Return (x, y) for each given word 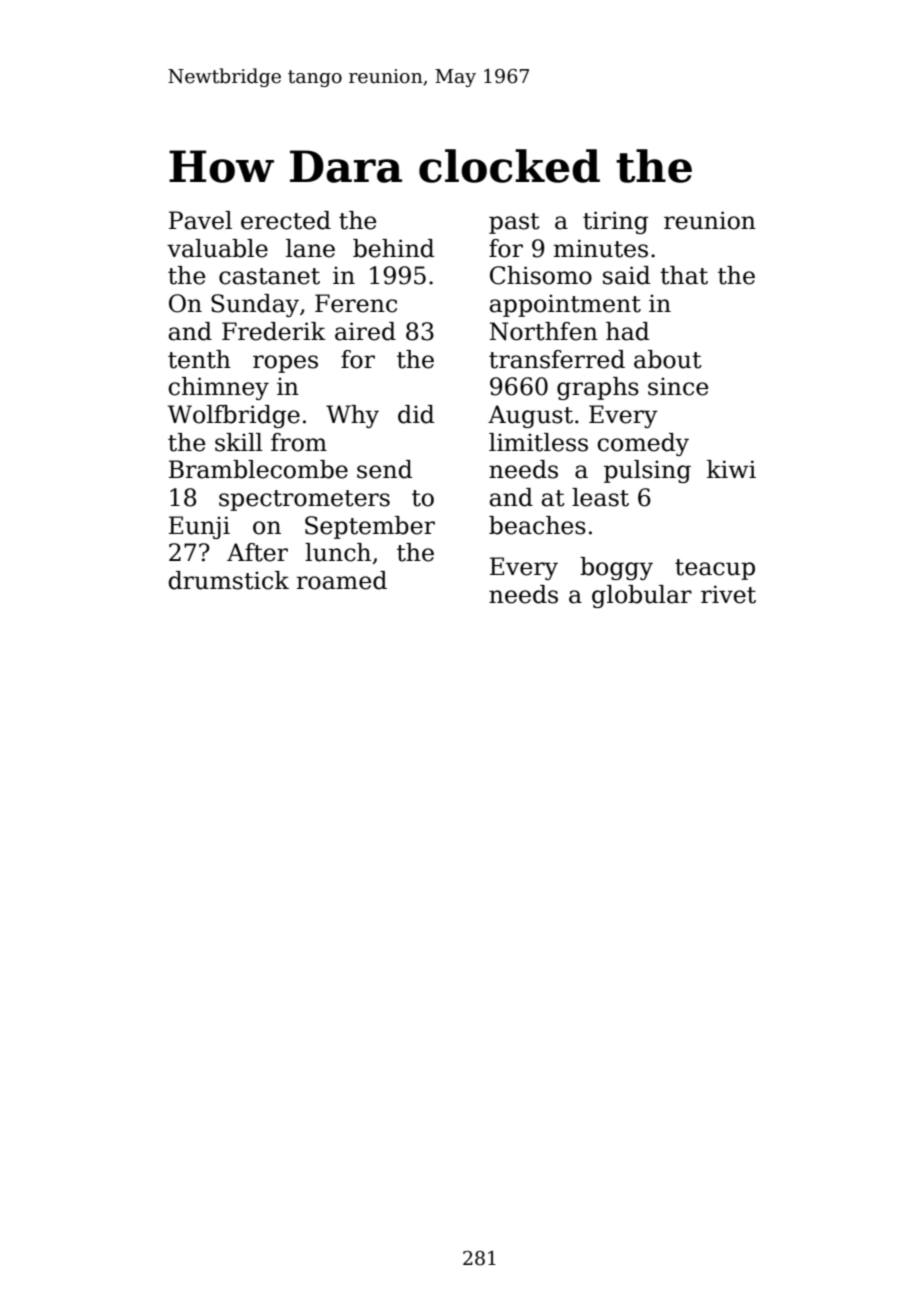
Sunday (255, 305)
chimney (219, 388)
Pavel (200, 220)
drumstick (229, 580)
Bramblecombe (258, 469)
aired (365, 331)
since (678, 386)
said (626, 275)
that (684, 275)
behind (393, 248)
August (530, 416)
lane (310, 248)
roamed (342, 580)
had (627, 331)
